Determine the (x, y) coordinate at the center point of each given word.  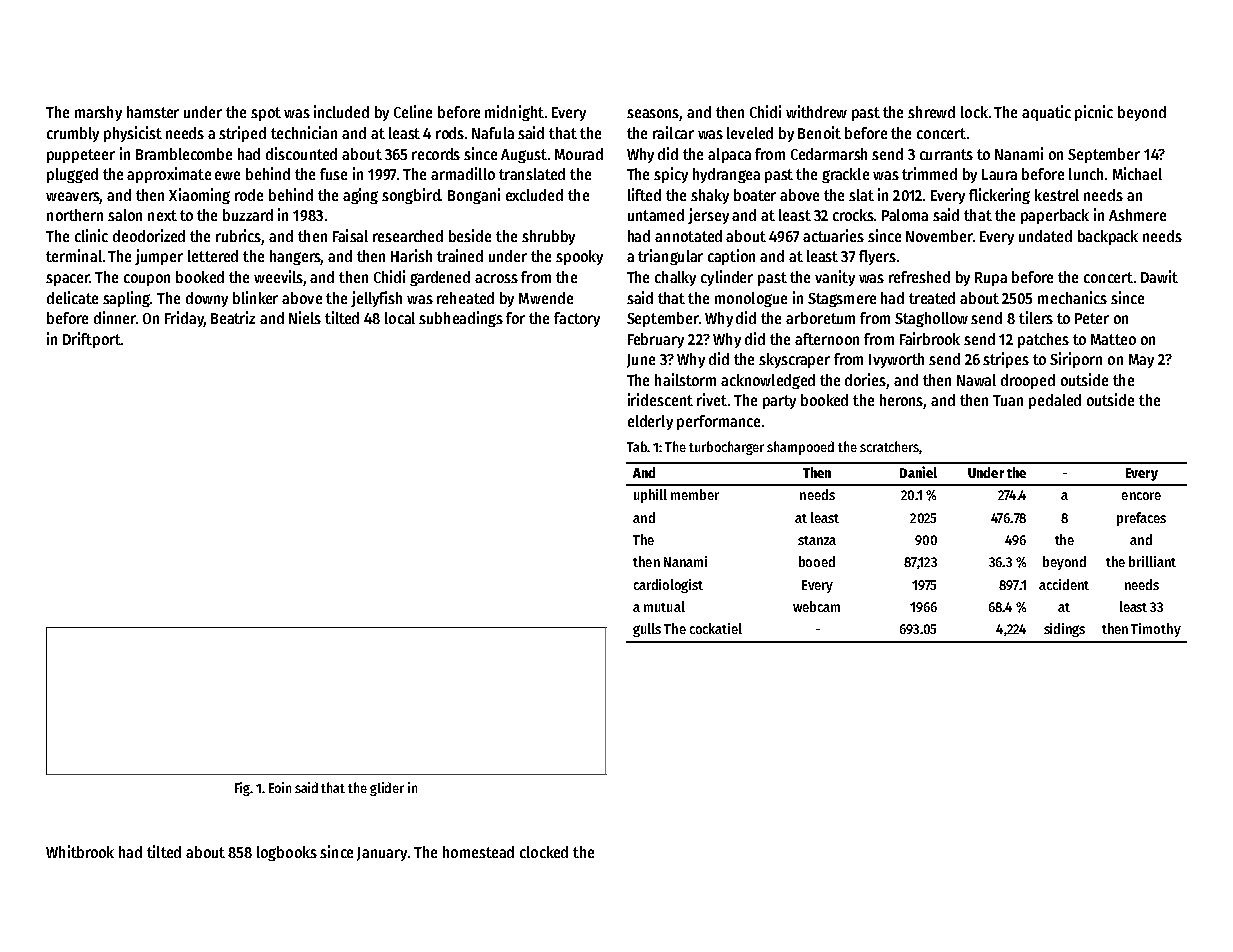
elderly (650, 422)
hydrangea (726, 175)
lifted (644, 194)
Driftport (92, 340)
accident (1064, 584)
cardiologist (668, 586)
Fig (242, 789)
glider (387, 789)
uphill (650, 496)
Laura (999, 174)
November (939, 236)
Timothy (1156, 630)
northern (75, 215)
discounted (301, 153)
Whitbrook (80, 851)
